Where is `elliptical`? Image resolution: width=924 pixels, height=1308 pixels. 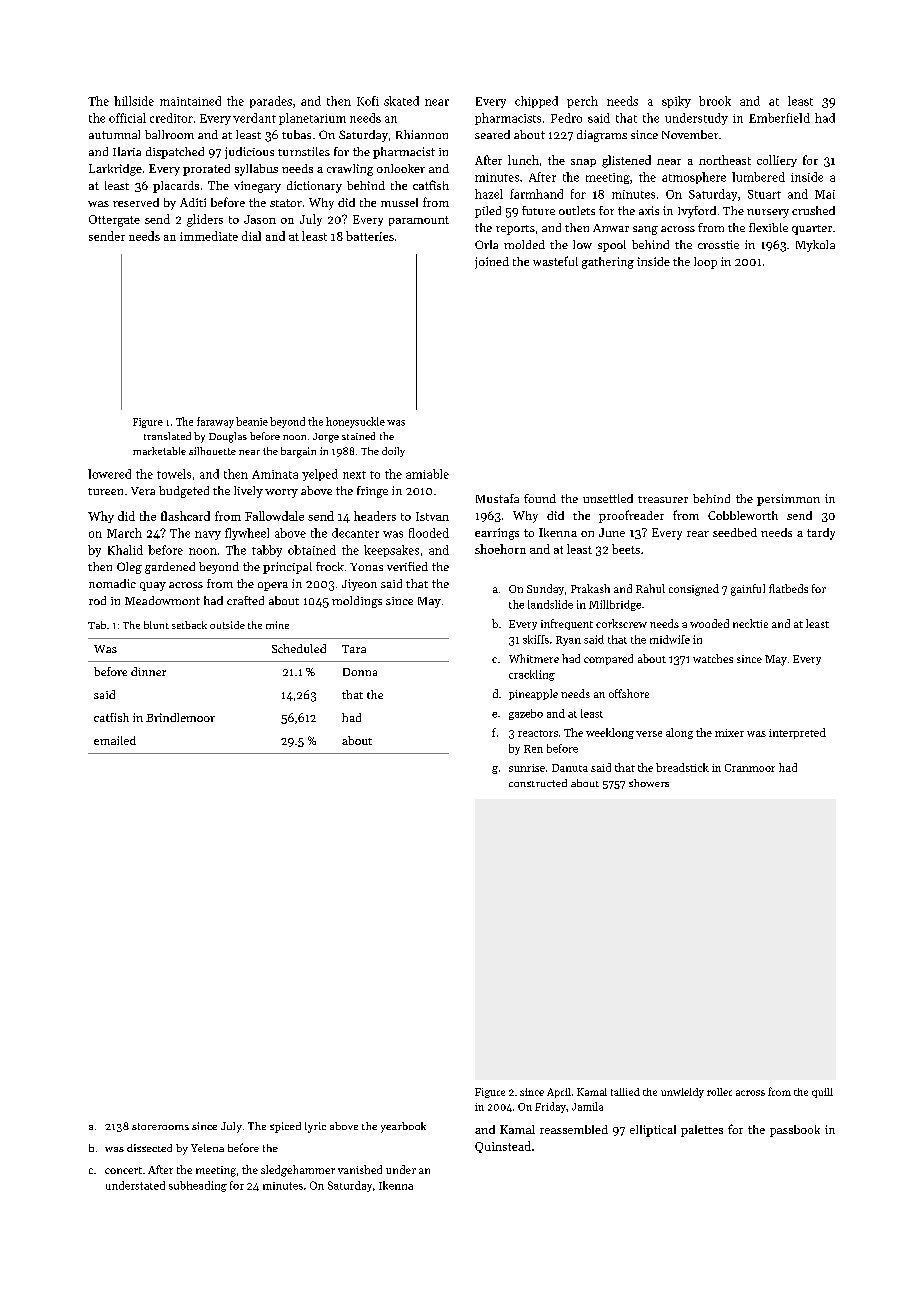
elliptical is located at coordinates (653, 1131).
